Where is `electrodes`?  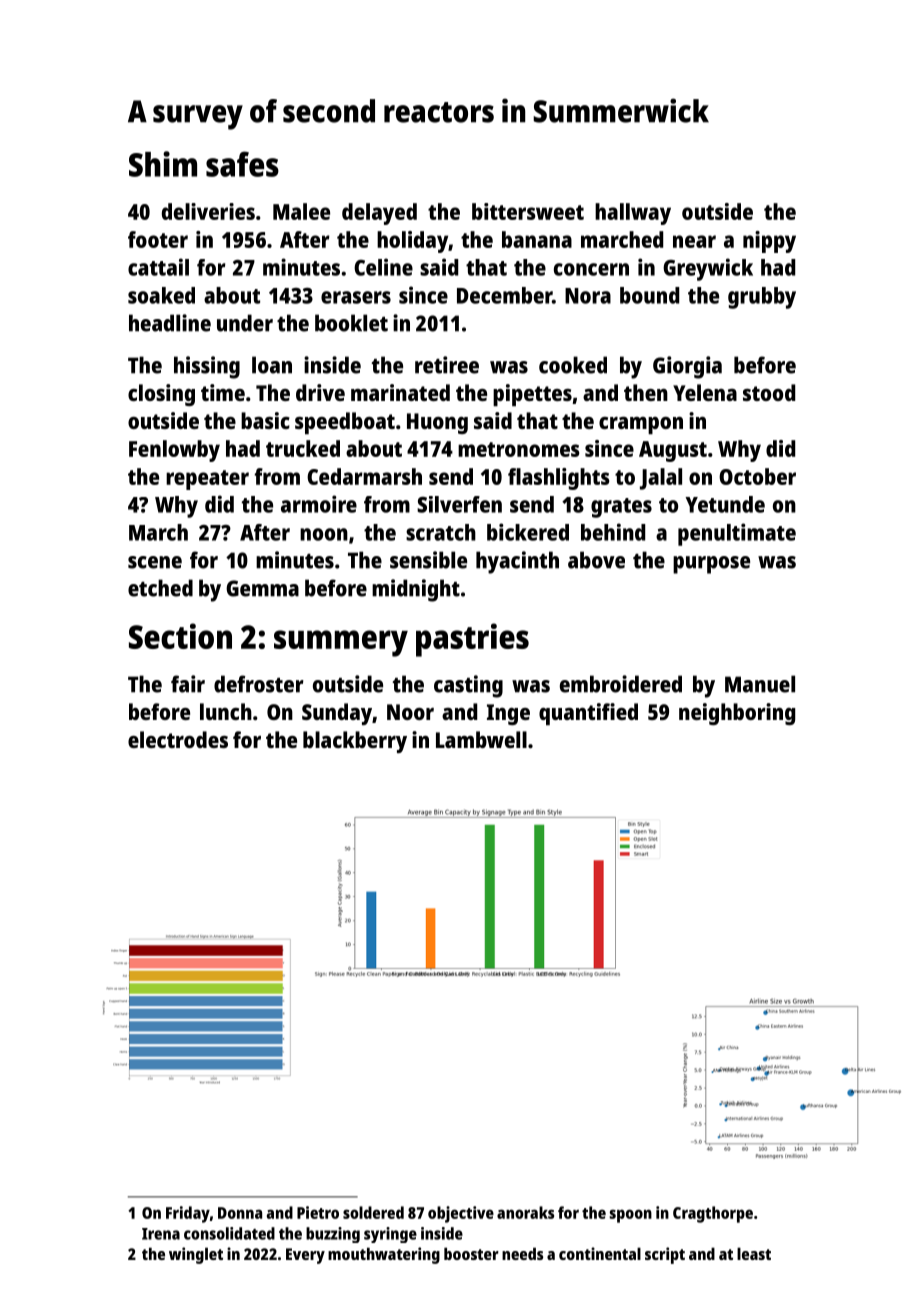 electrodes is located at coordinates (178, 739).
